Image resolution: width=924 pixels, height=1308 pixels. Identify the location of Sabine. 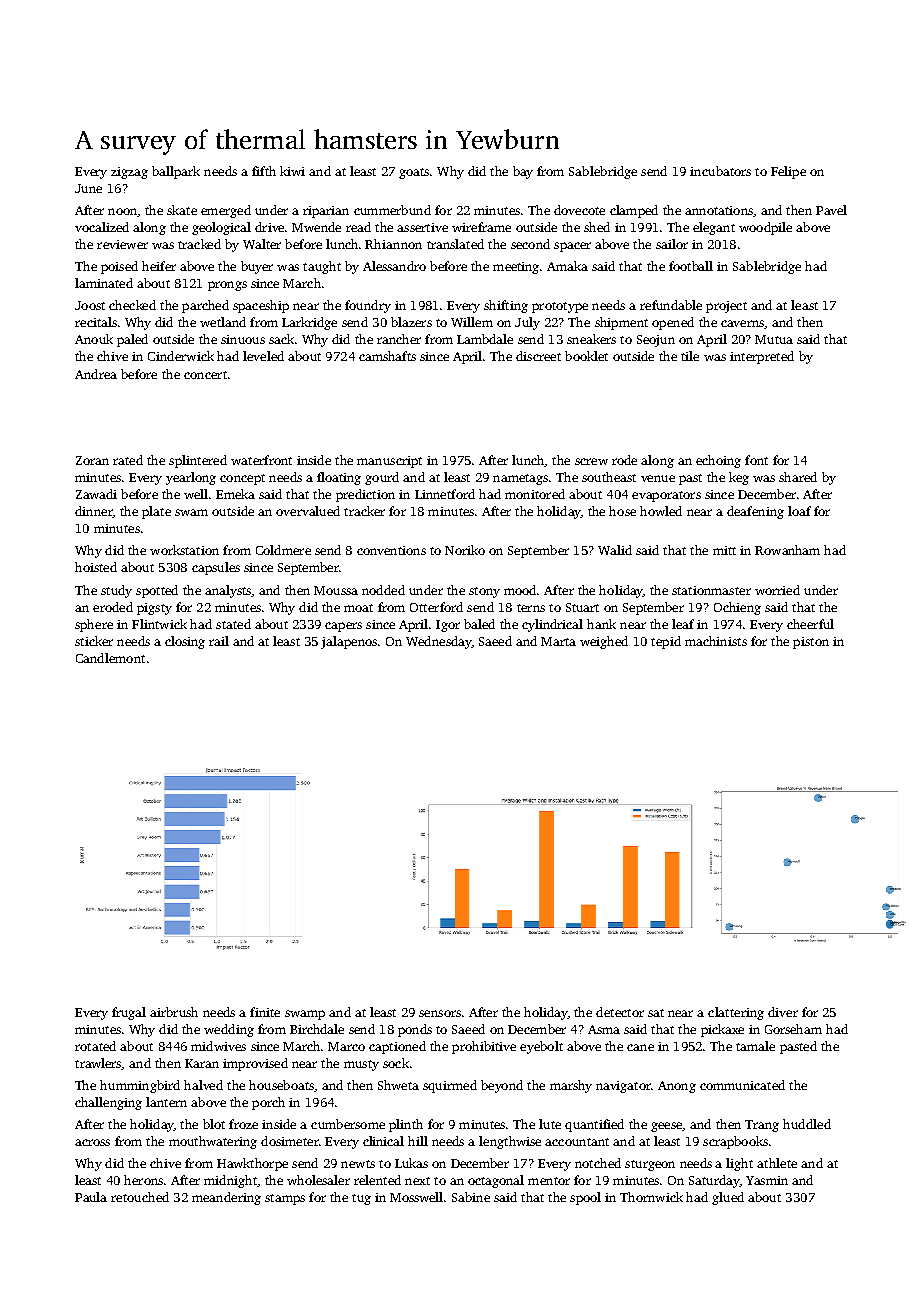
(471, 1197).
